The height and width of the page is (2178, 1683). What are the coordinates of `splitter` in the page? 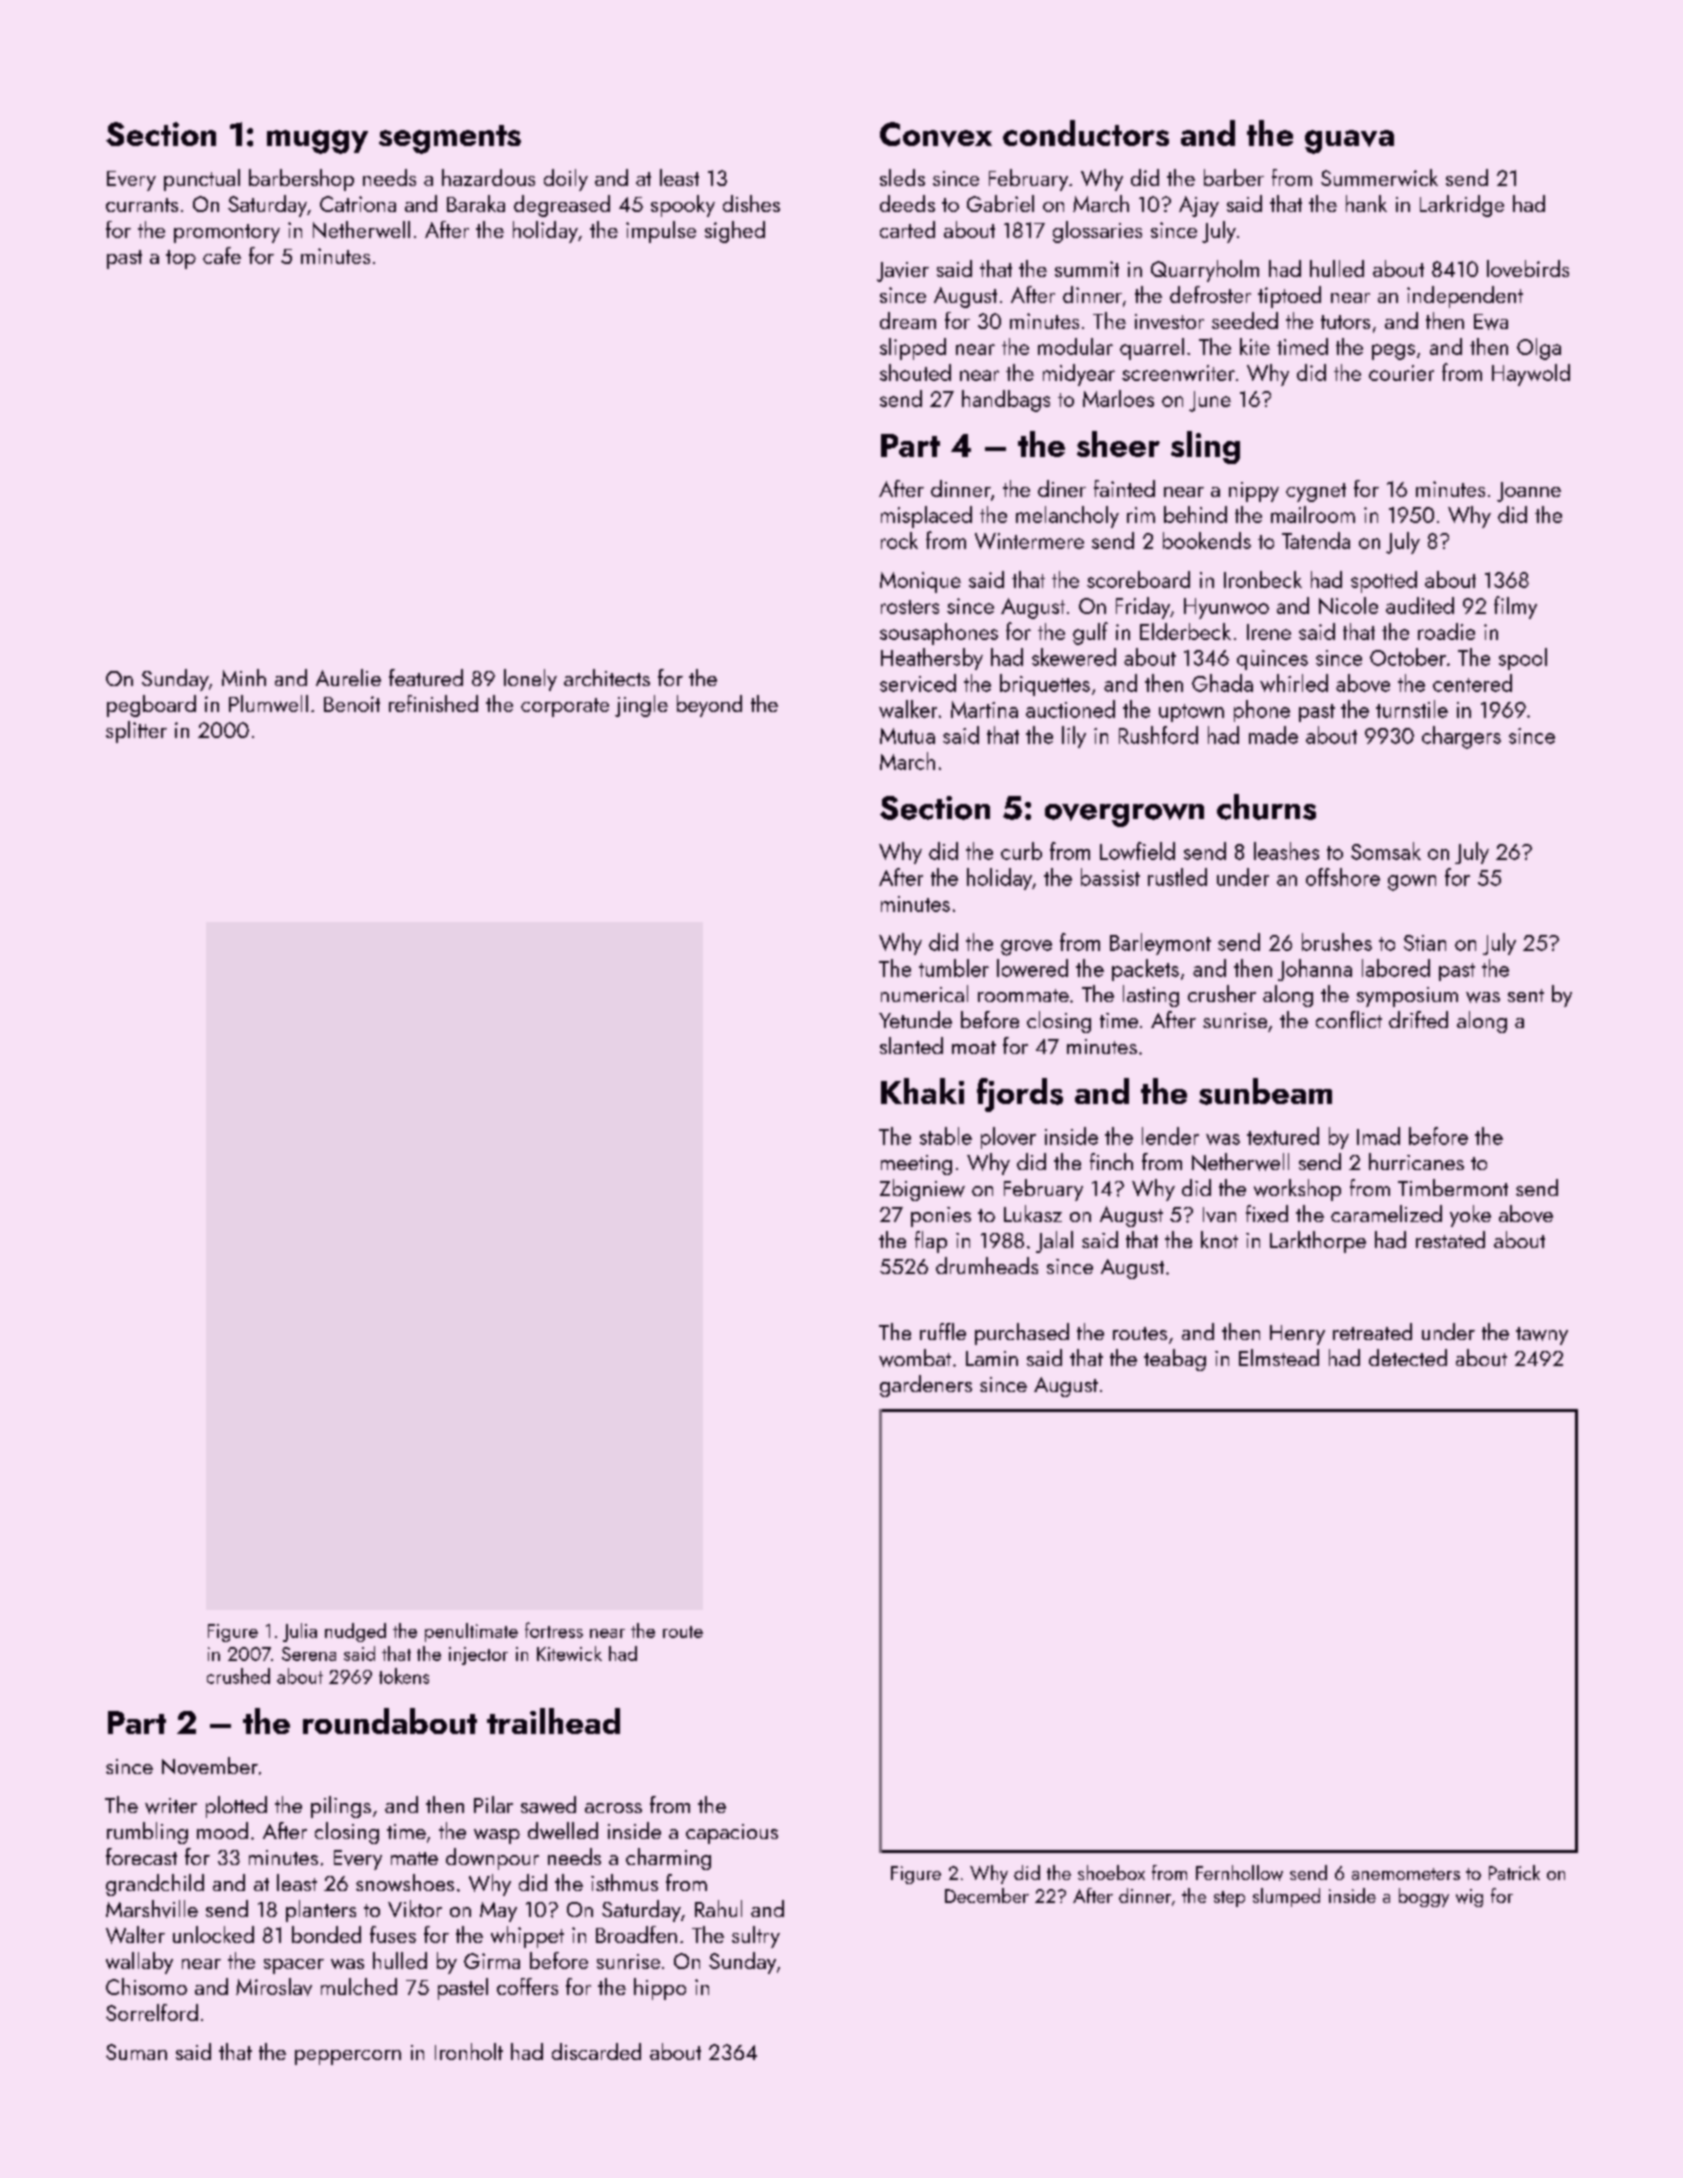 It's located at (136, 732).
